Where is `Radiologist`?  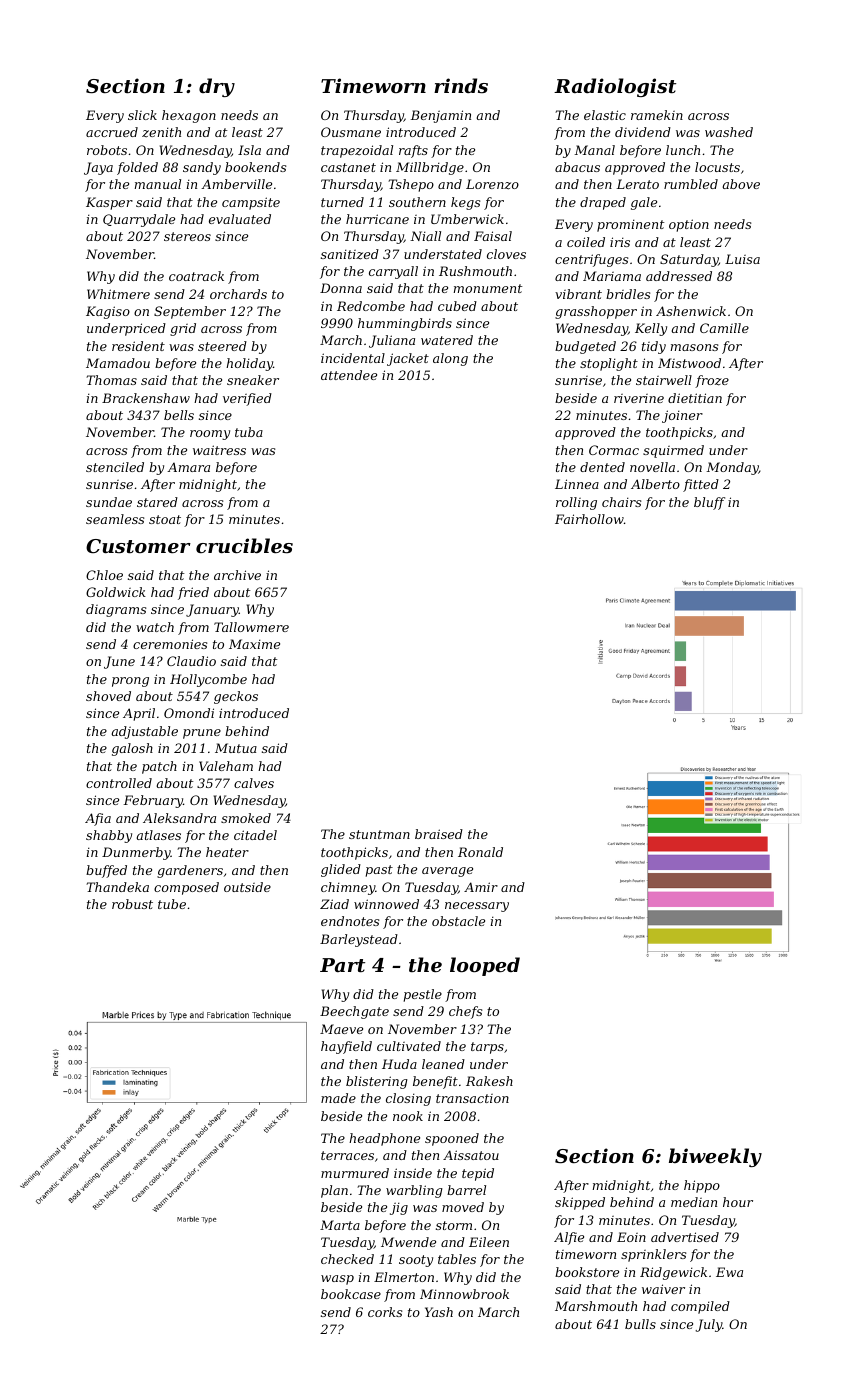 Radiologist is located at coordinates (615, 87).
